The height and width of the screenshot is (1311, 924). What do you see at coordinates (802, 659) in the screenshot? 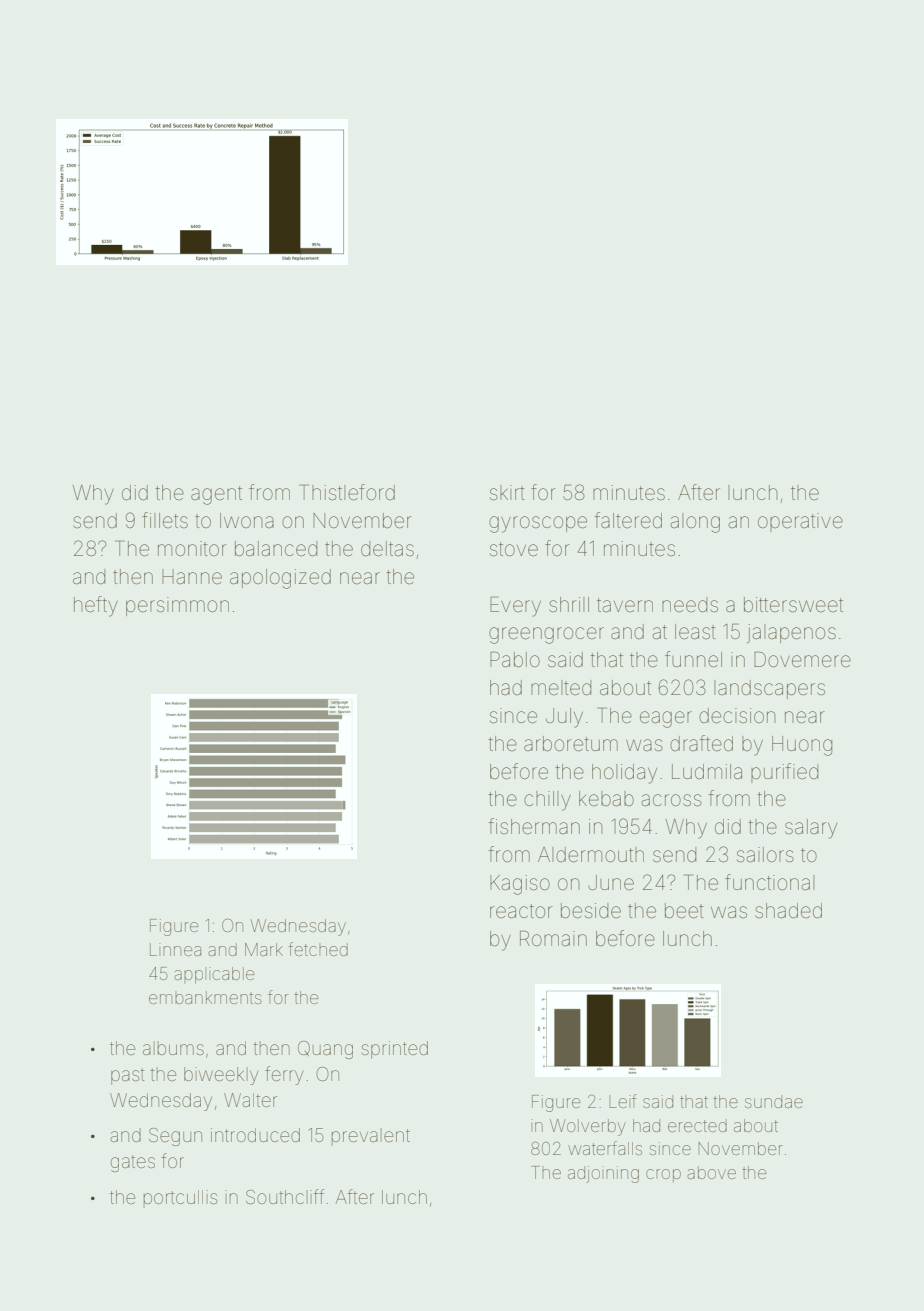
I see `Dovemere` at bounding box center [802, 659].
